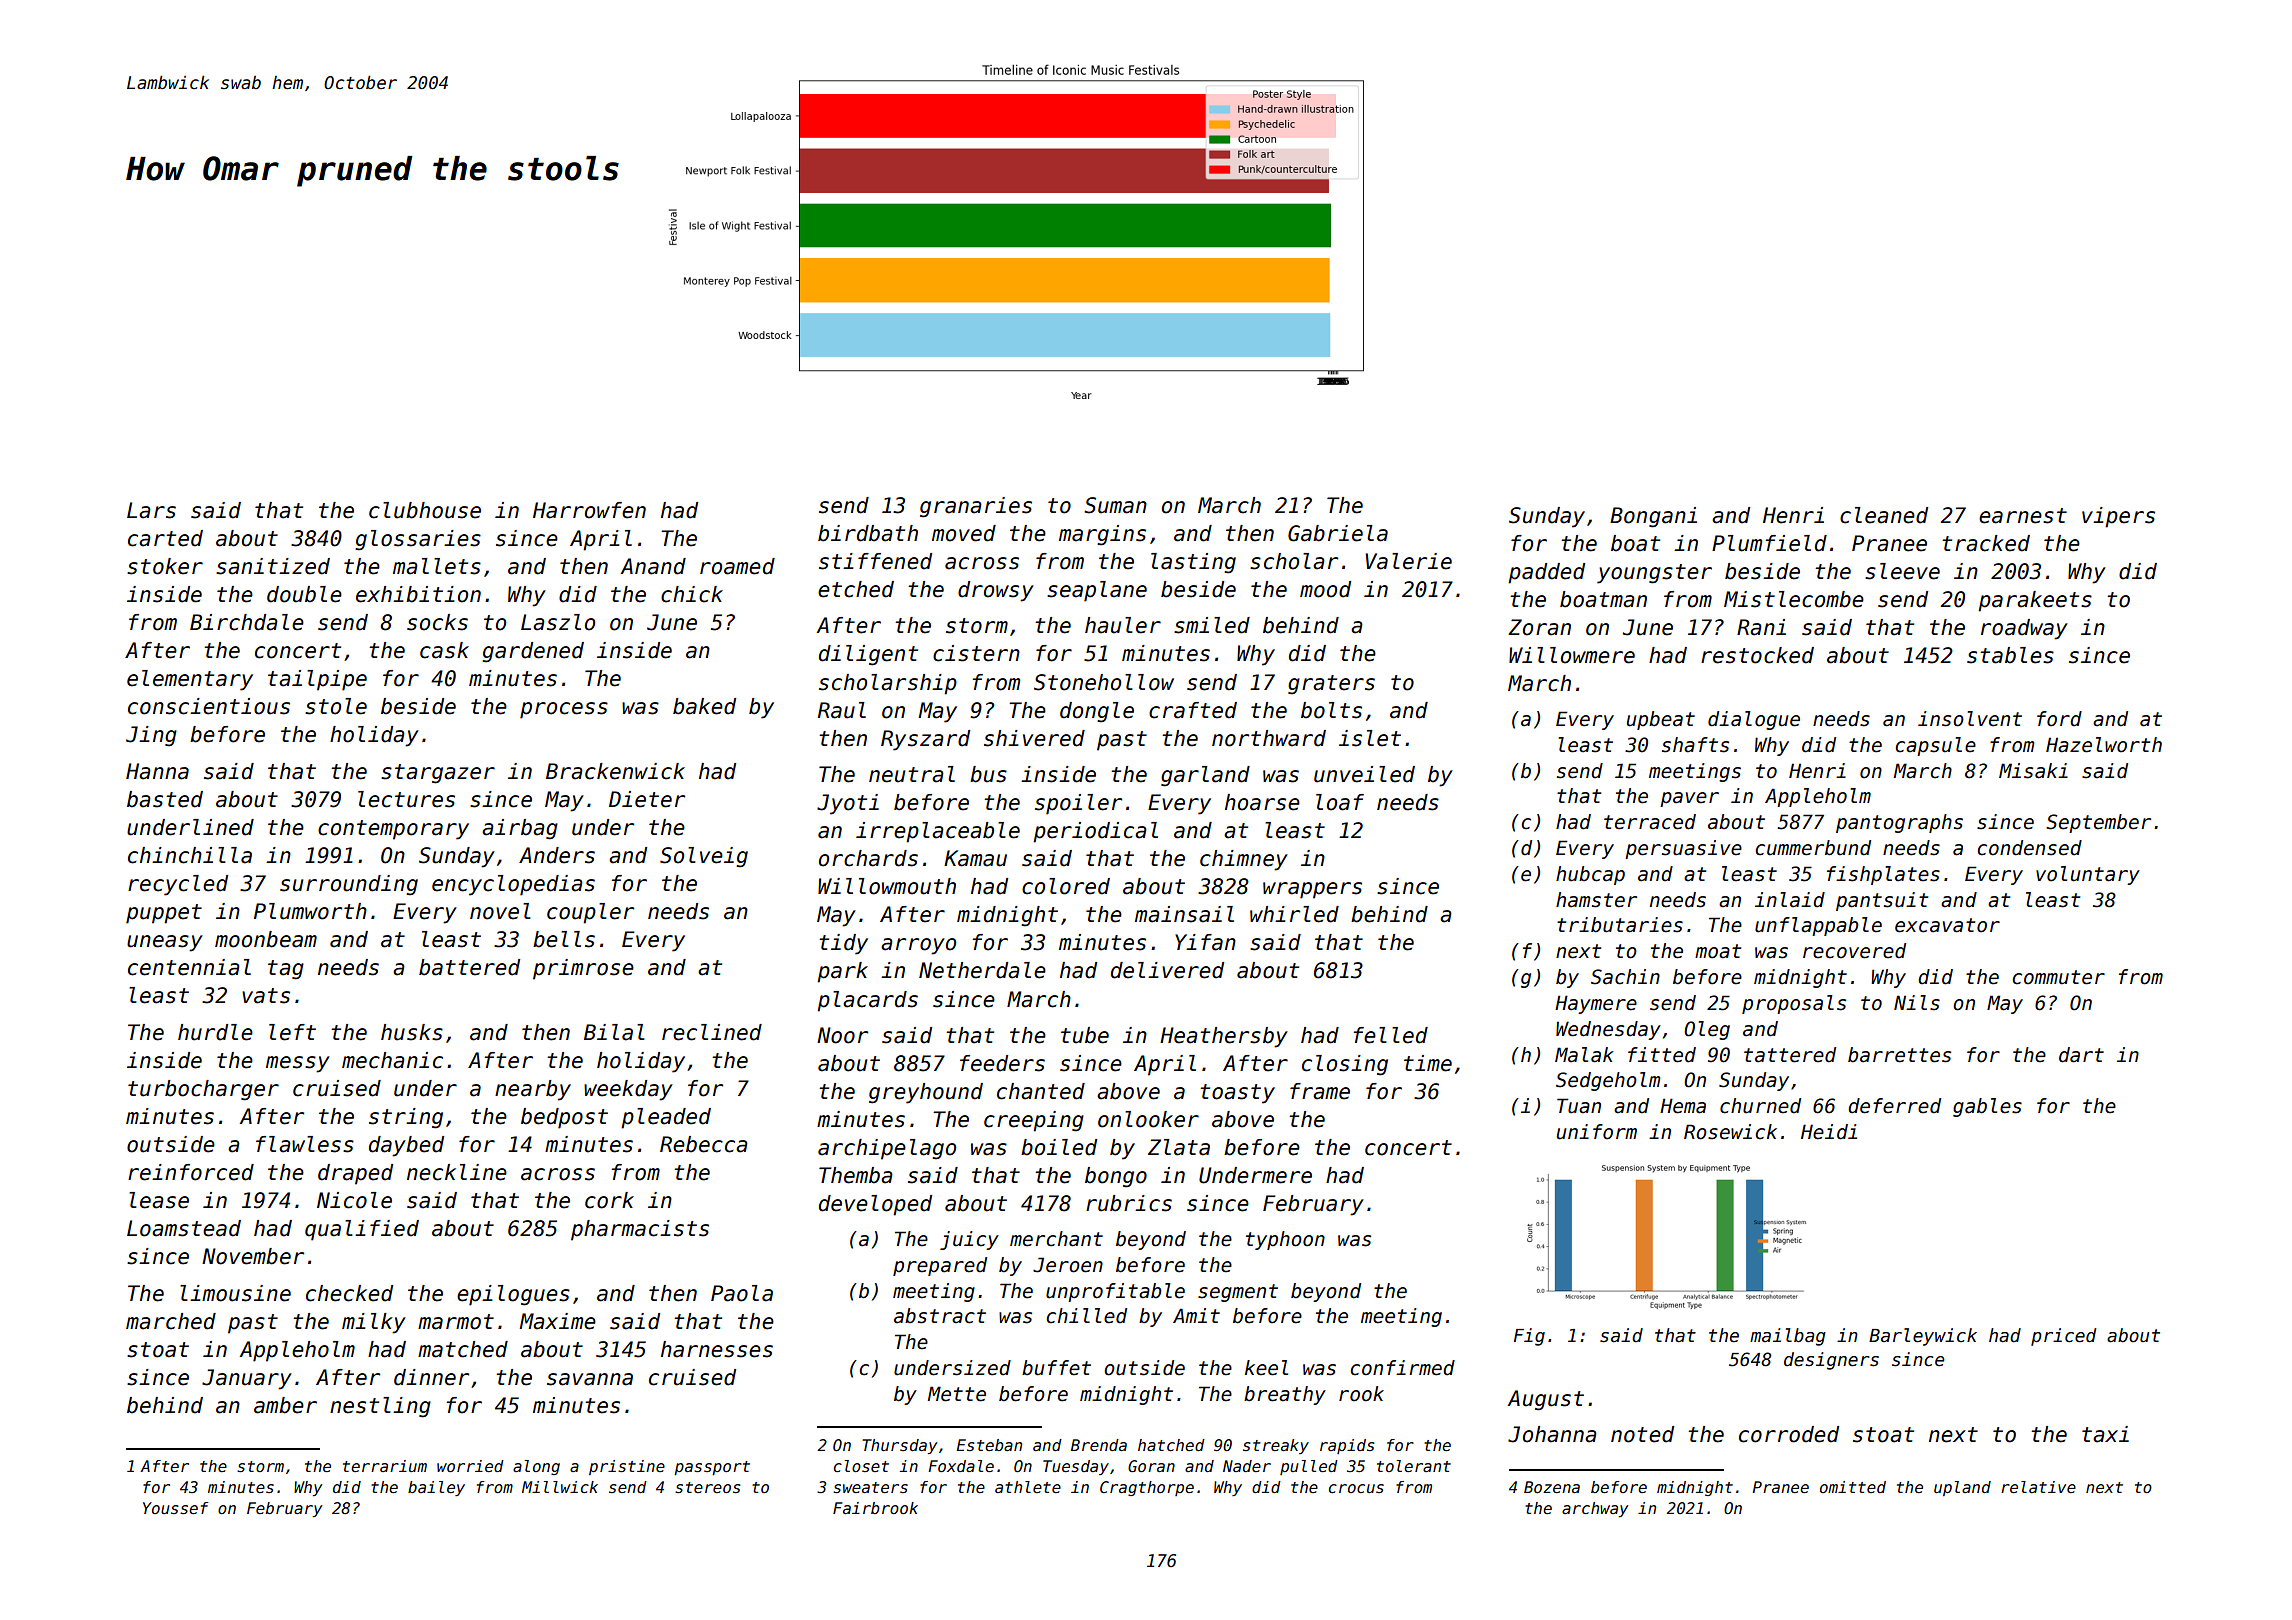  I want to click on Suman, so click(1115, 505).
